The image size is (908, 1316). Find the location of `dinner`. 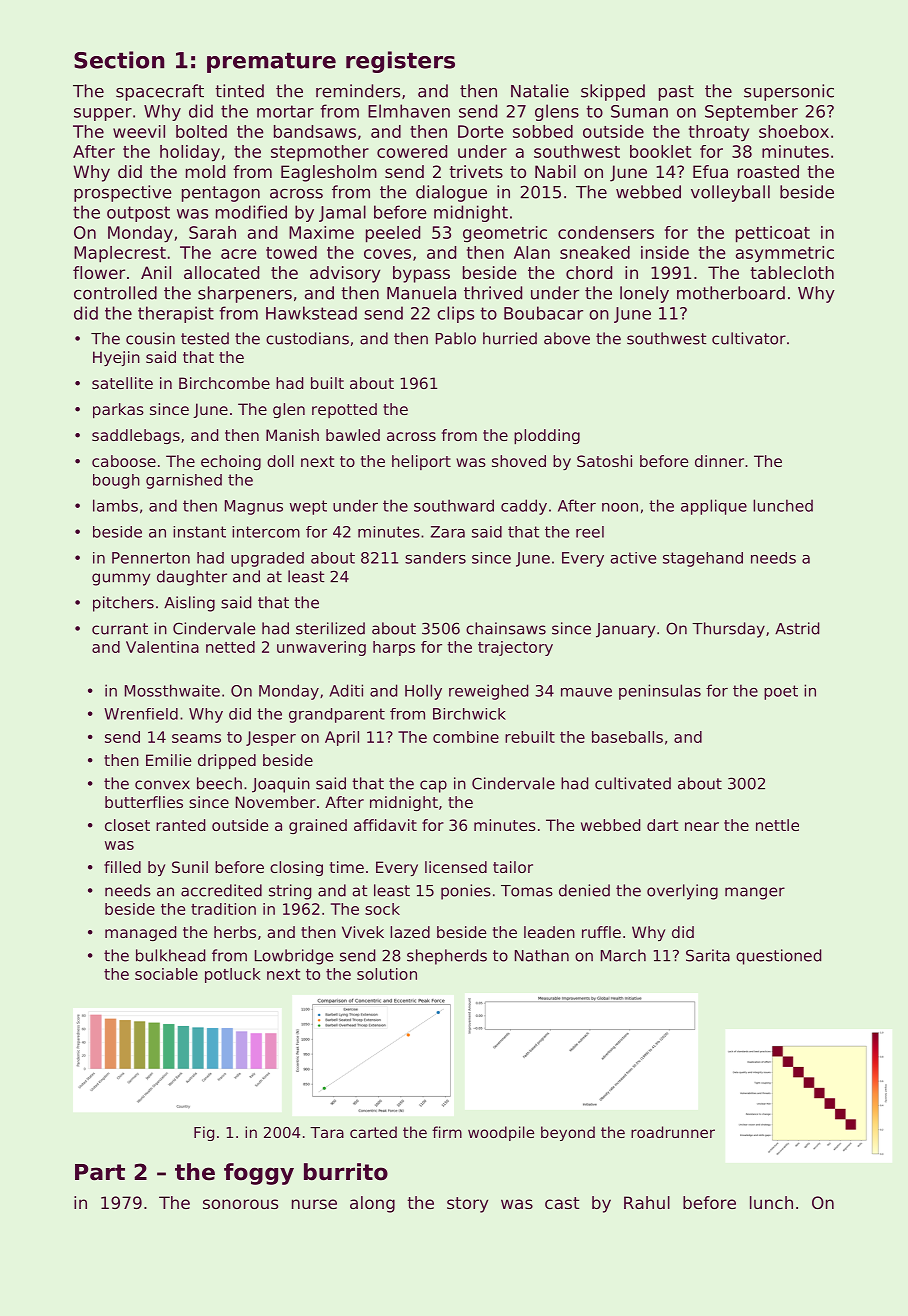

dinner is located at coordinates (719, 461).
